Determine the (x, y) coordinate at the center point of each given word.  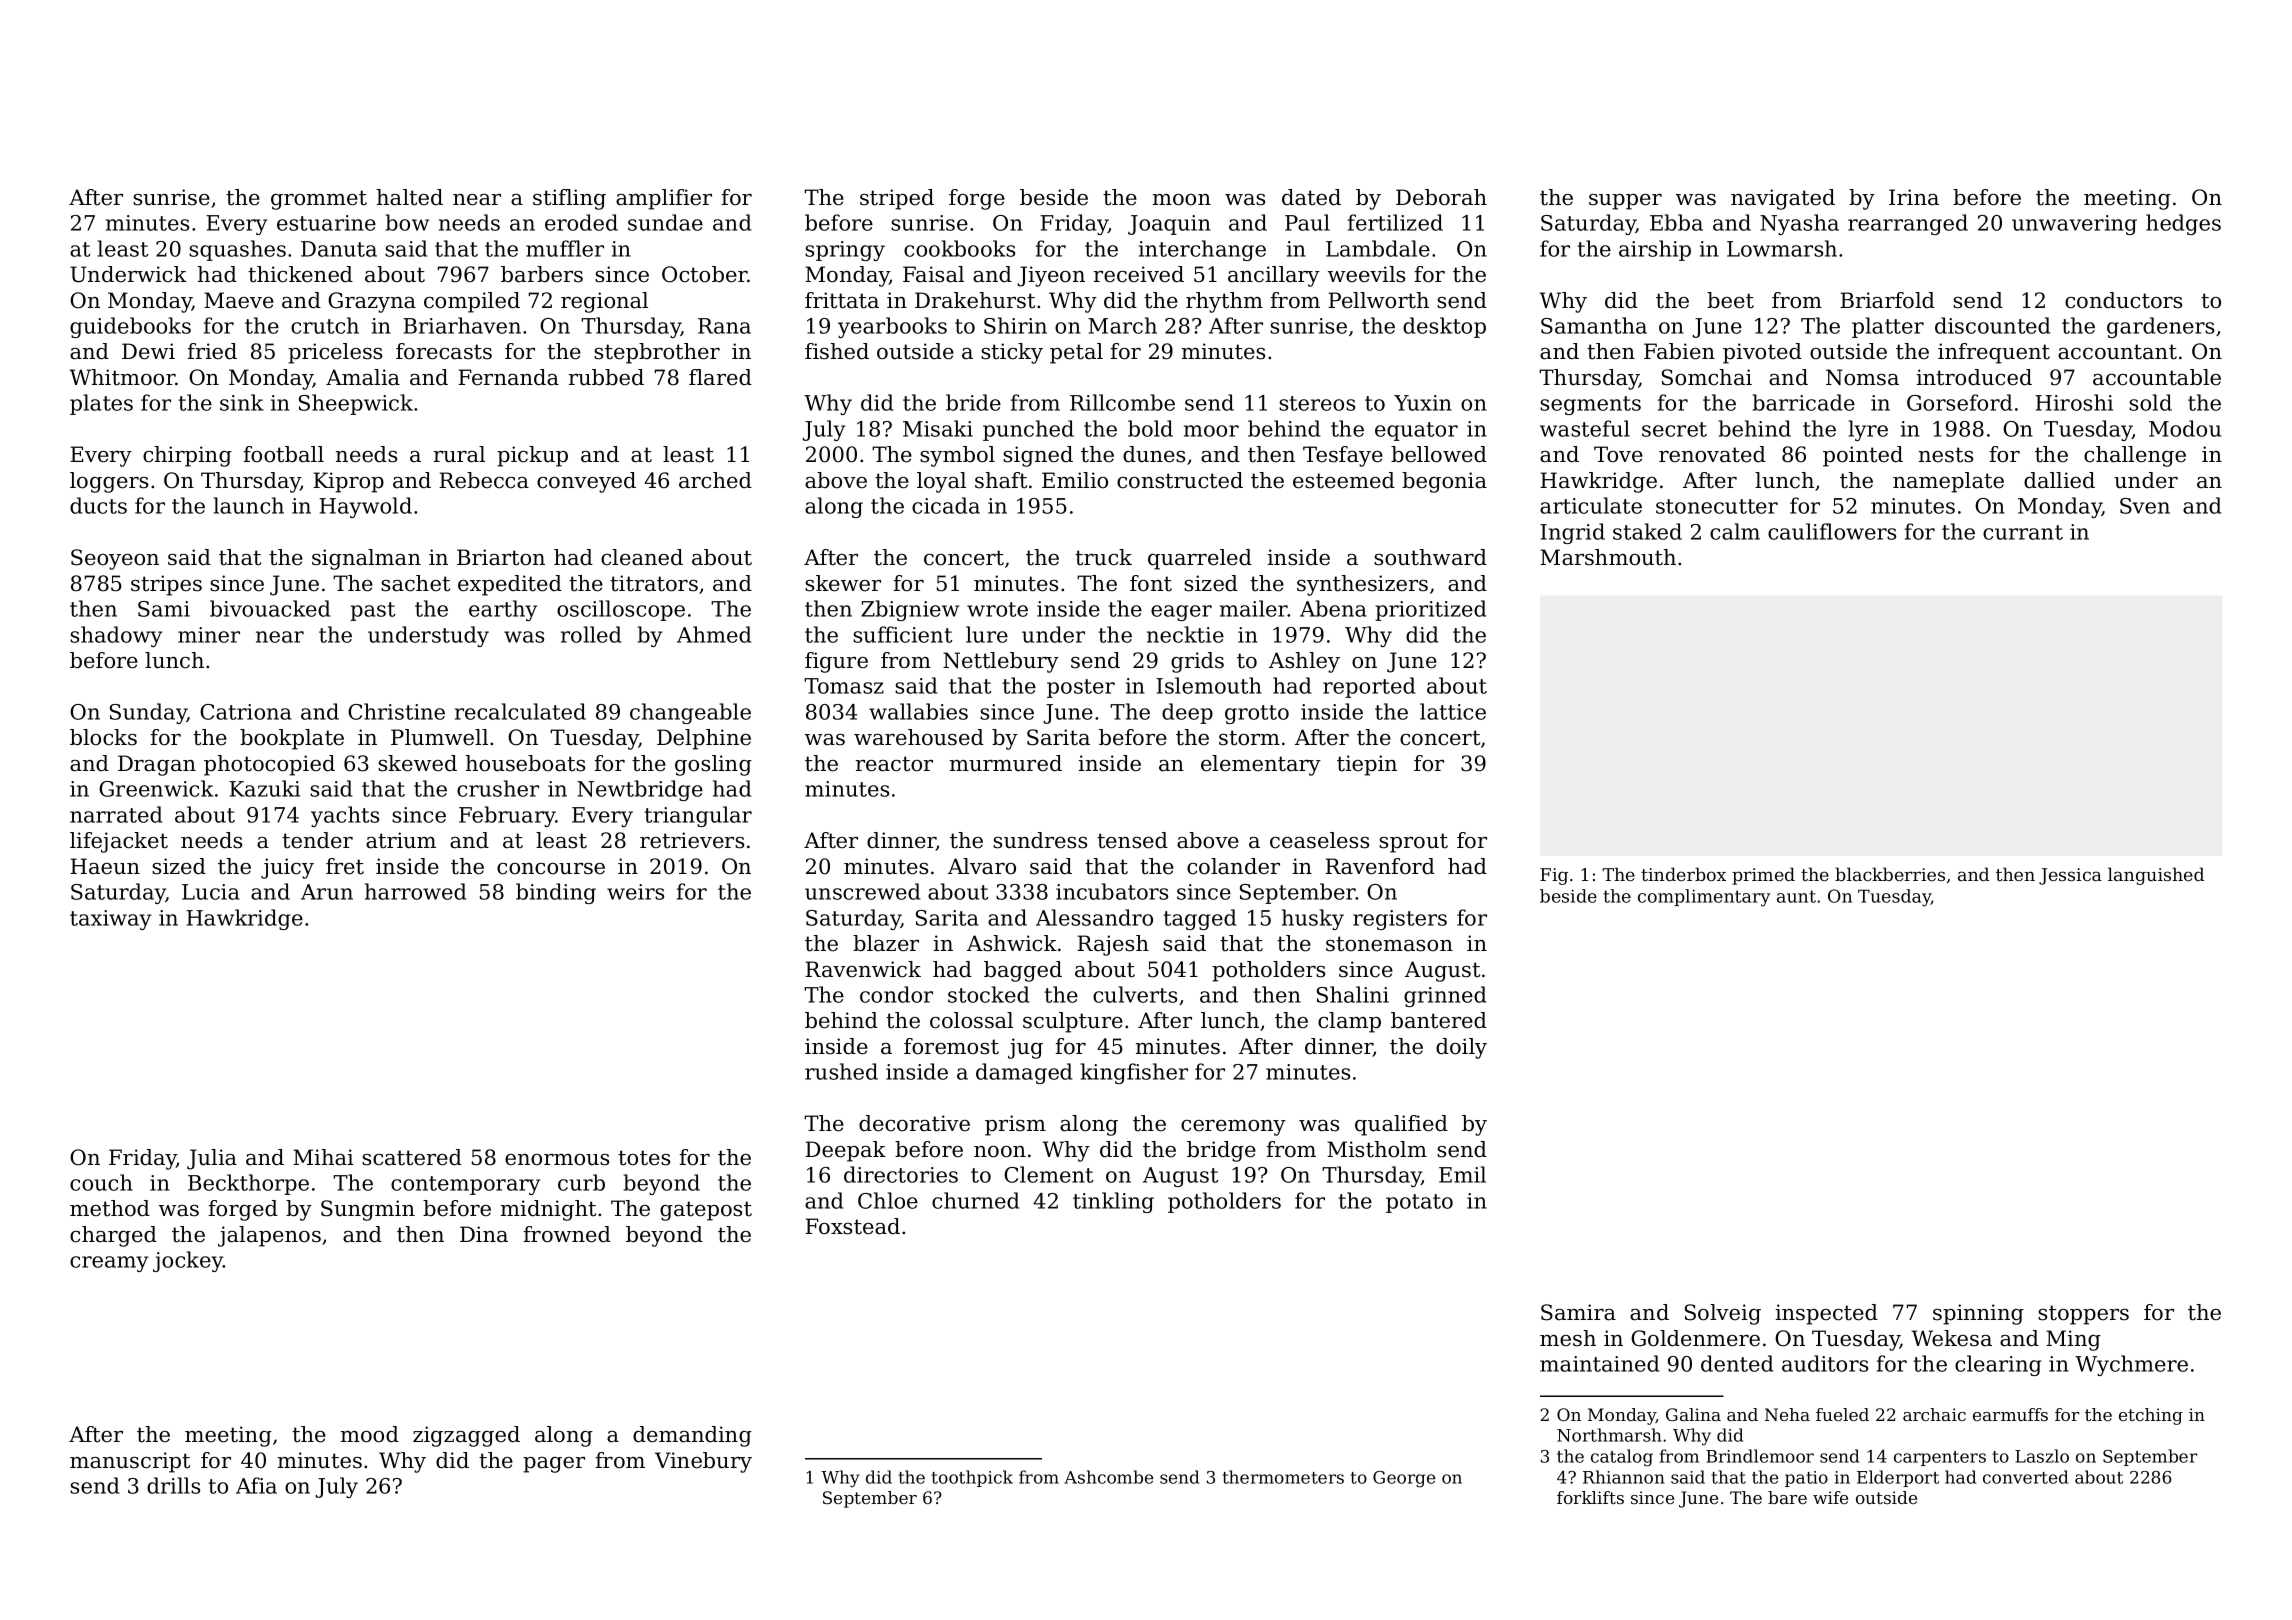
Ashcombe (1108, 1477)
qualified (1401, 1125)
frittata (842, 300)
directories (901, 1174)
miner (209, 635)
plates (101, 404)
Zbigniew (910, 610)
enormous (557, 1160)
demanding (692, 1436)
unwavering (2074, 225)
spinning (1978, 1314)
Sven (2145, 506)
